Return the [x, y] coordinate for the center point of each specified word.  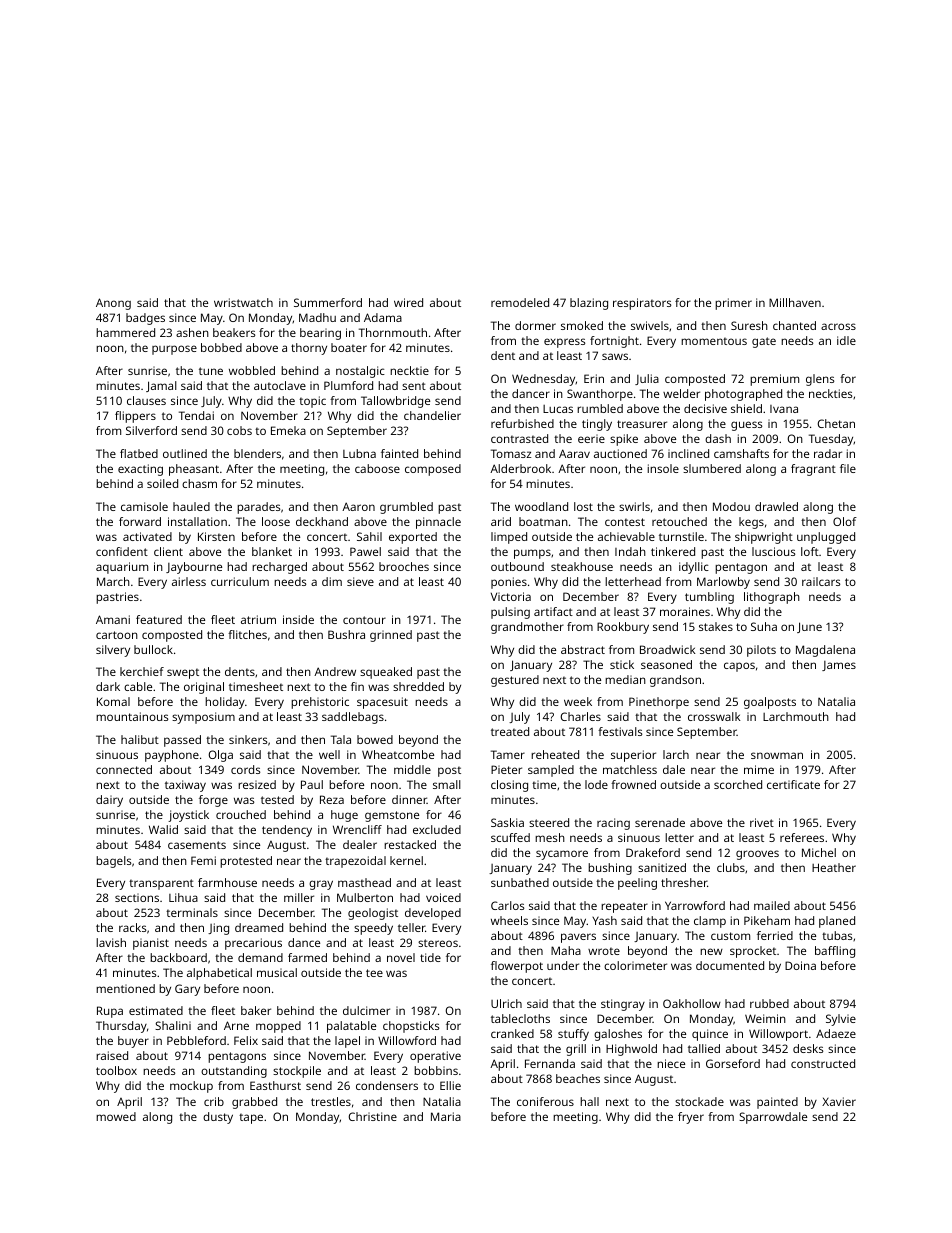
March [113, 581]
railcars [821, 581]
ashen [192, 332]
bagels [113, 862]
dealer [360, 844]
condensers [387, 1085]
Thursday [121, 1027]
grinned [391, 636]
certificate [793, 784]
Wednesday [544, 380]
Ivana [784, 409]
